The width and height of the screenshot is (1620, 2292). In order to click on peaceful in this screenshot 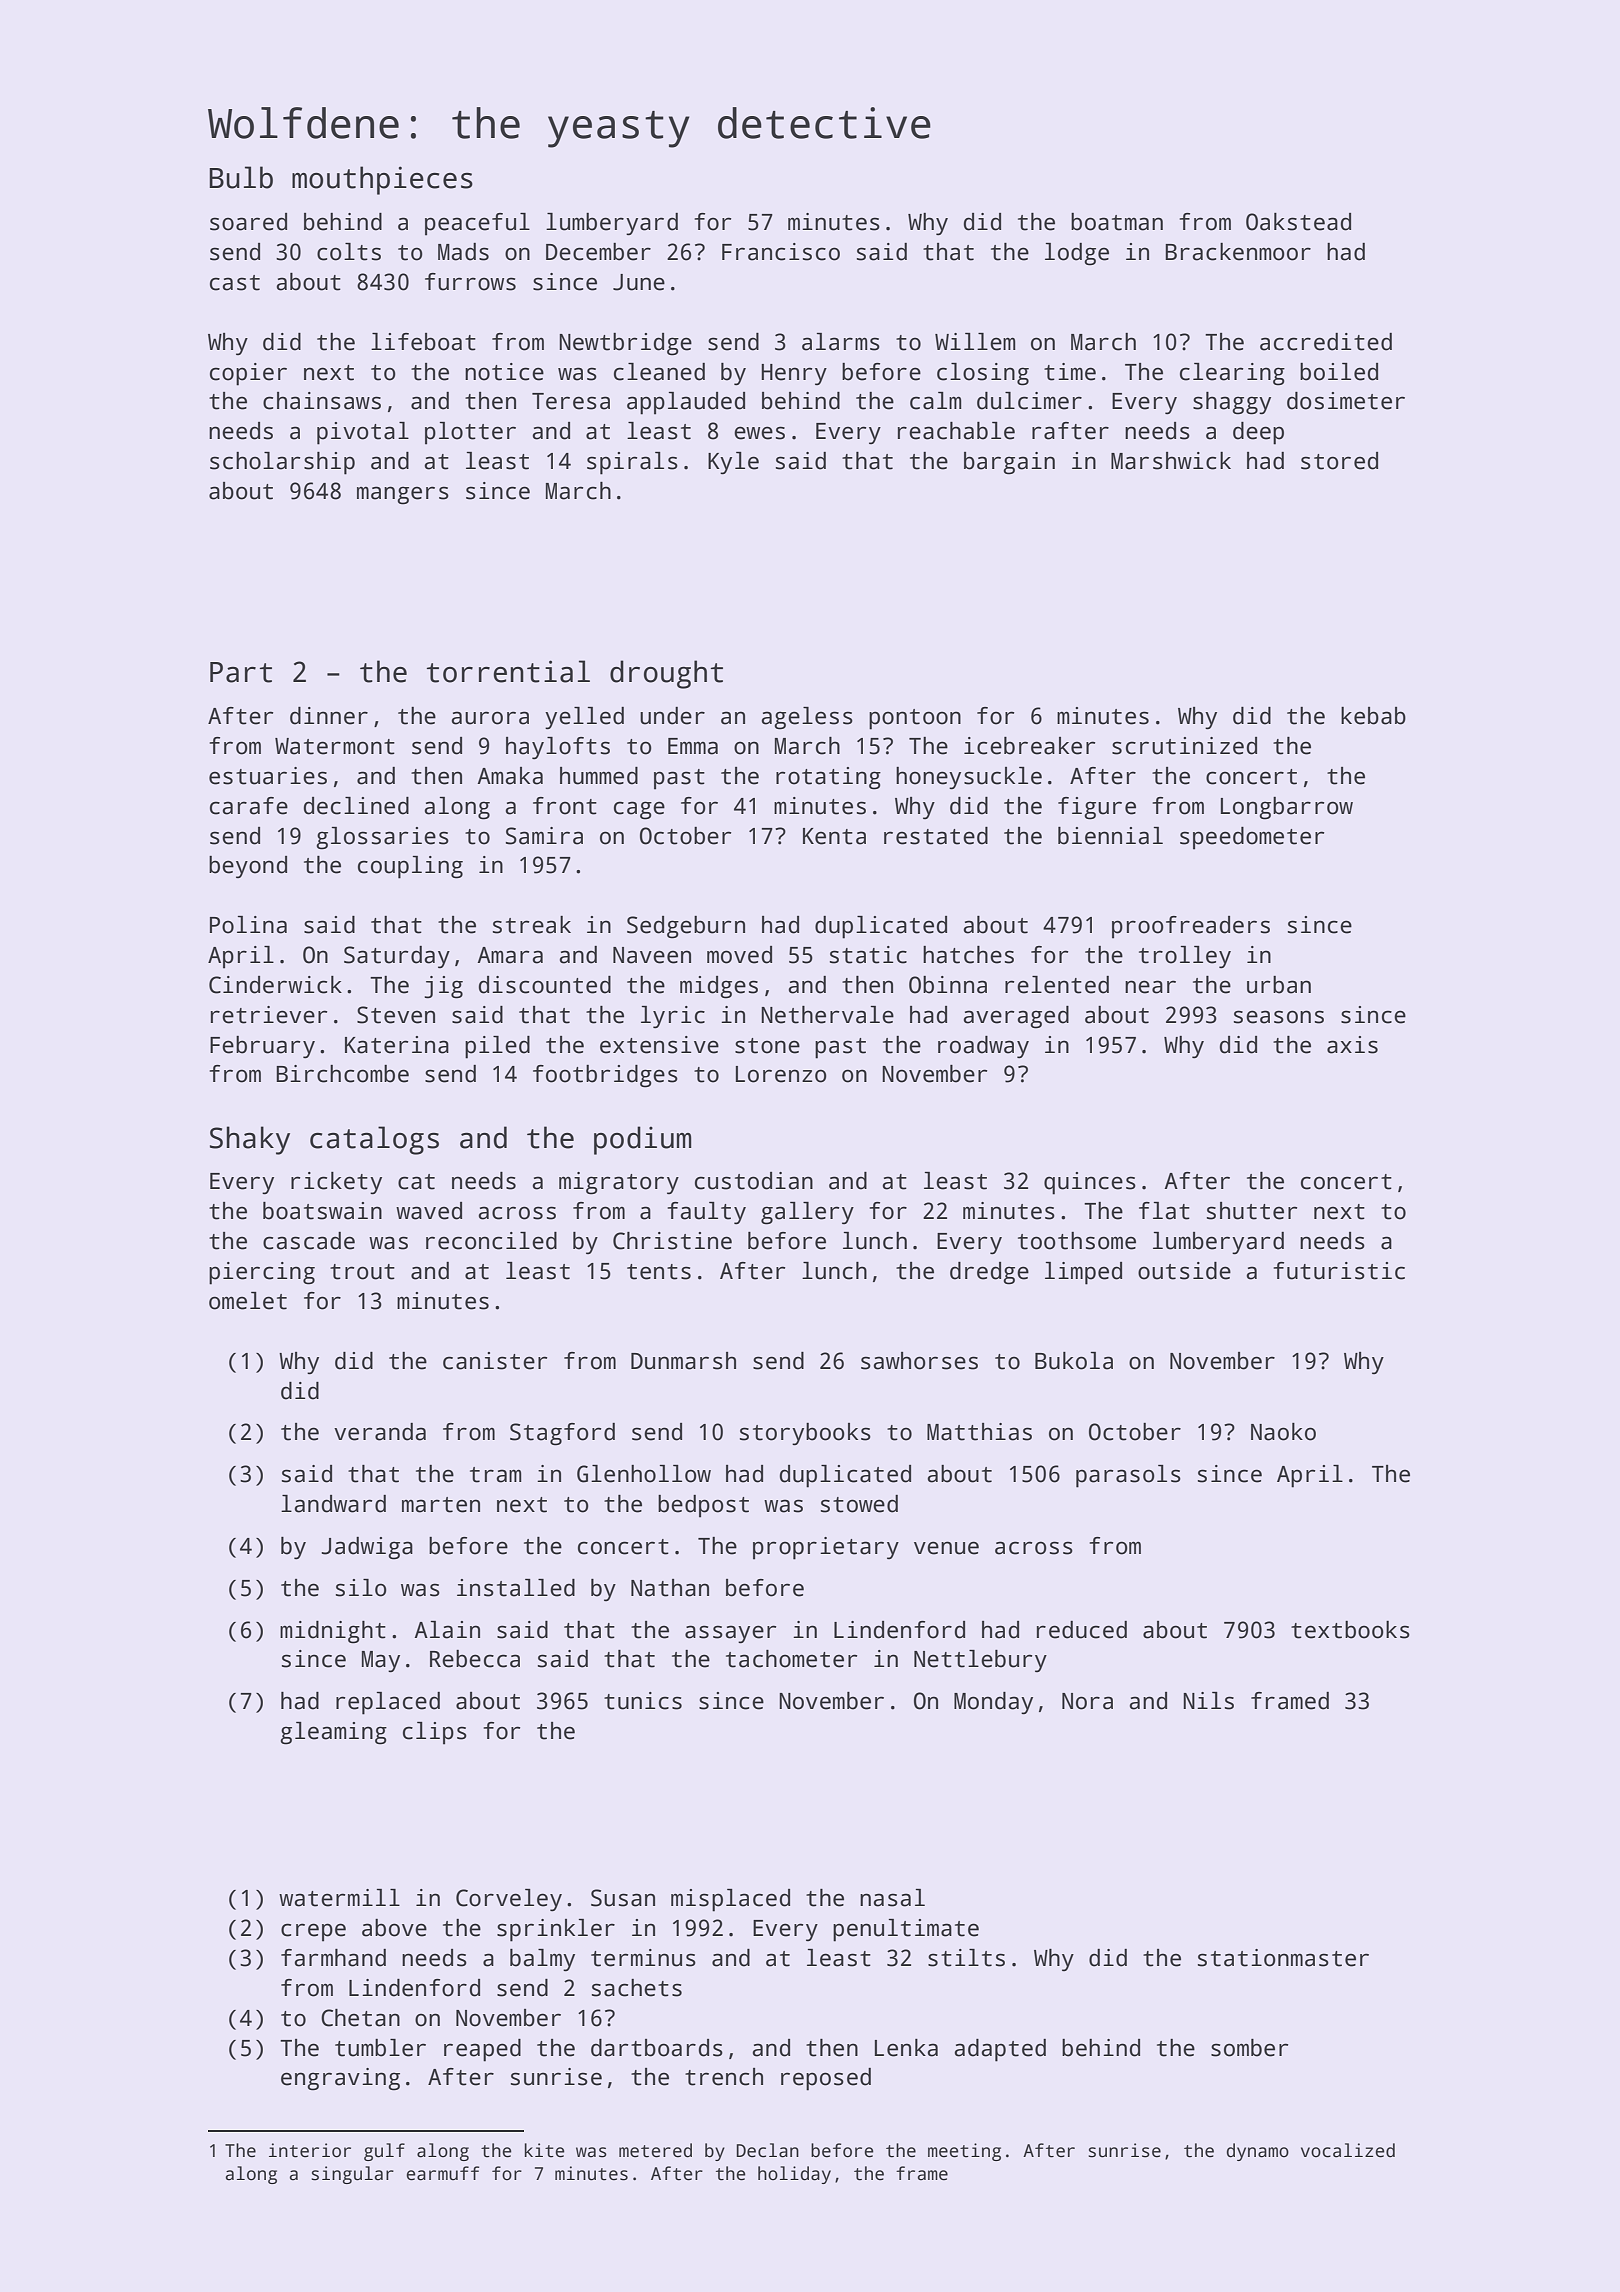, I will do `click(477, 224)`.
